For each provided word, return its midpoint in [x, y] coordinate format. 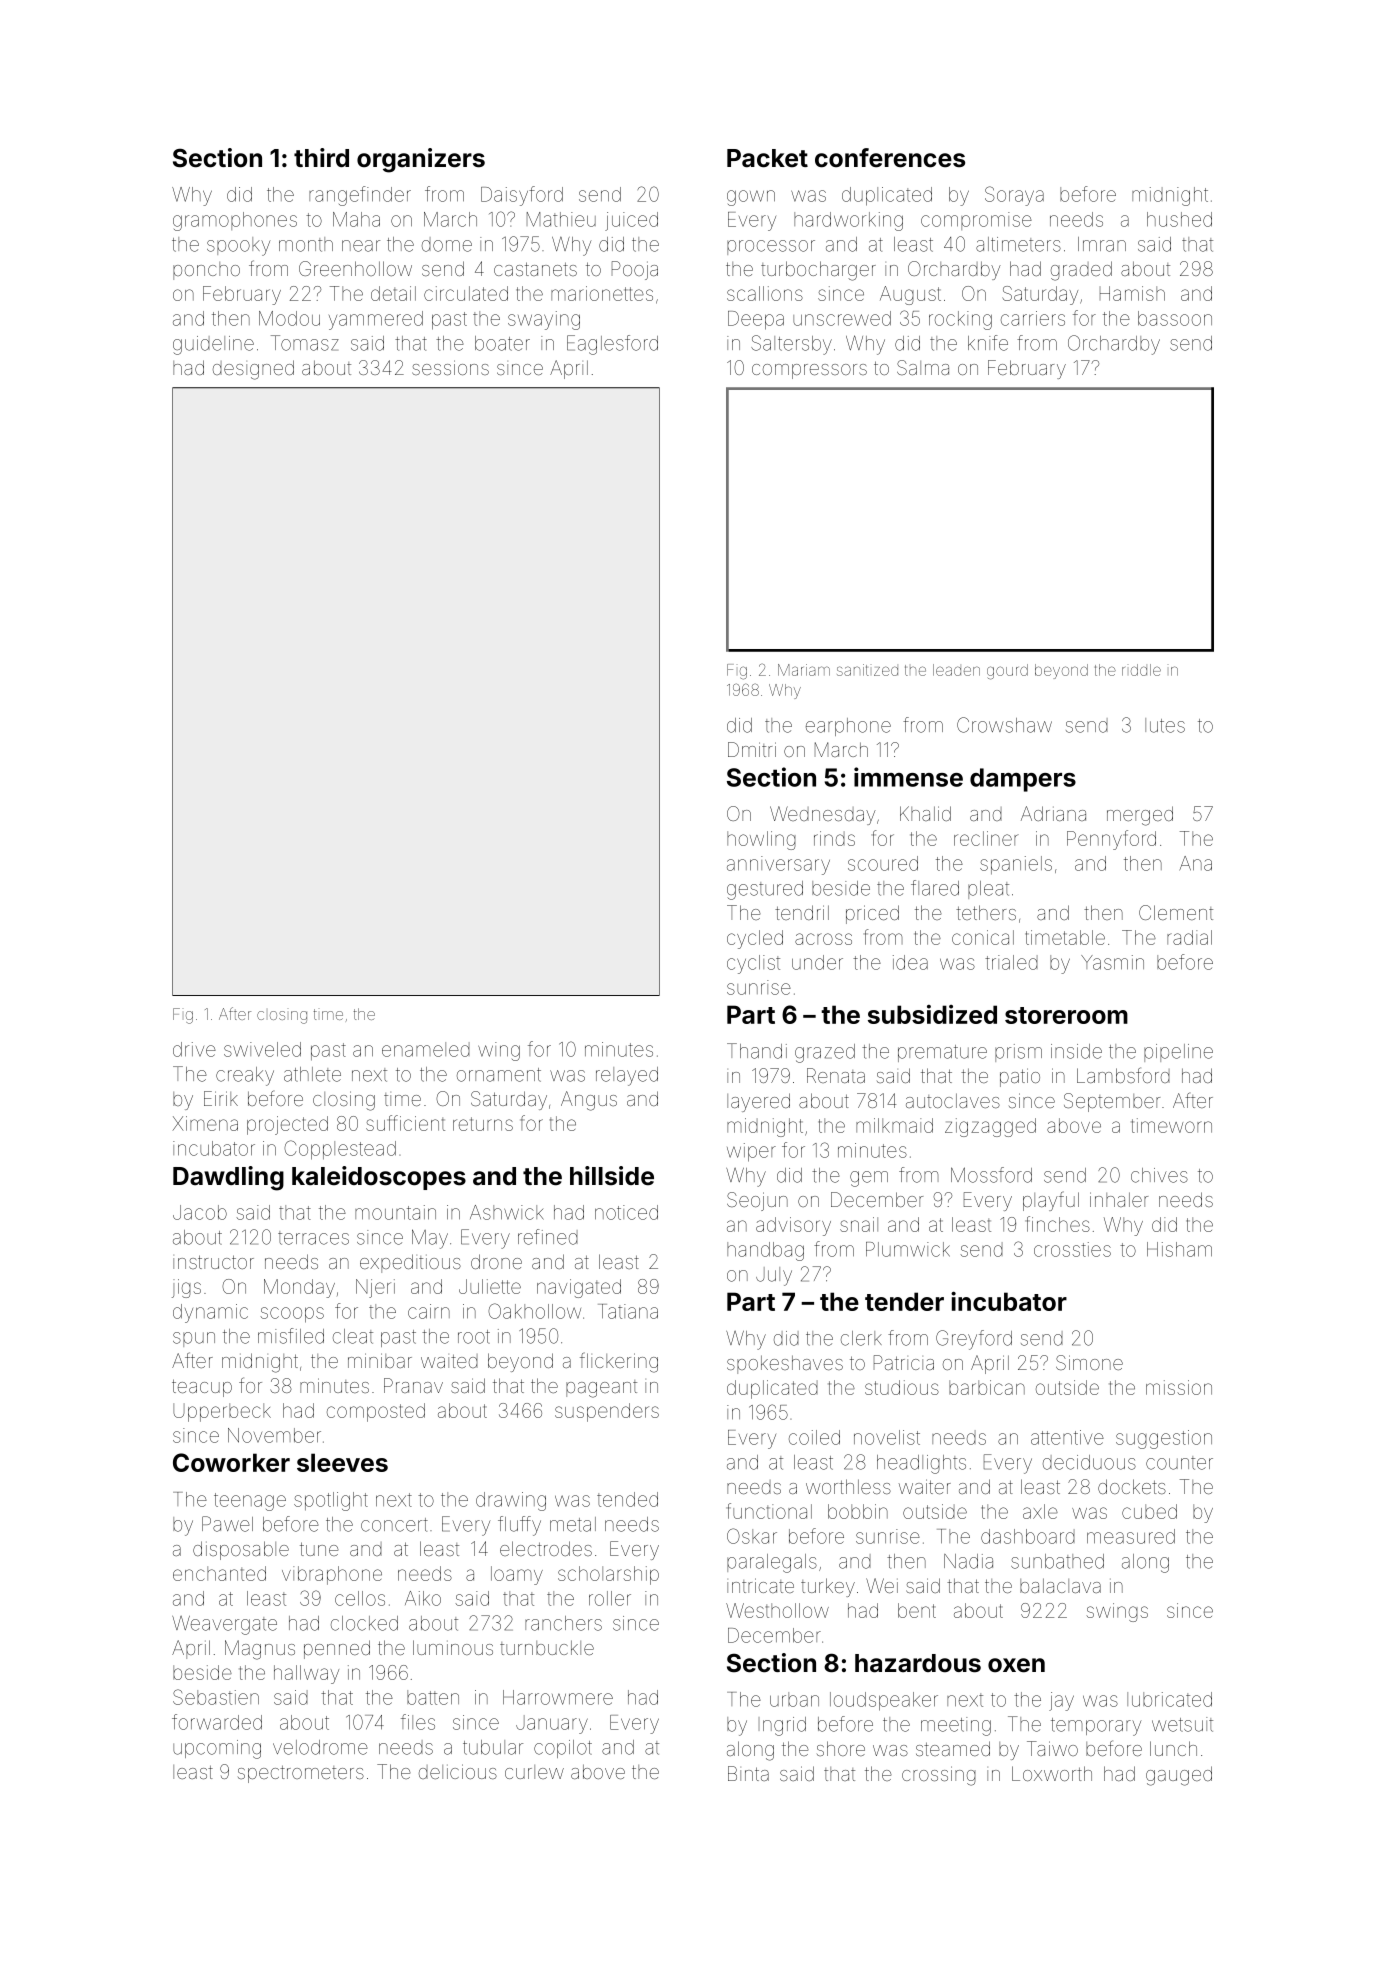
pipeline [1178, 1053]
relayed [627, 1076]
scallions [765, 293]
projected [287, 1125]
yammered [376, 320]
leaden [956, 670]
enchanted [219, 1573]
